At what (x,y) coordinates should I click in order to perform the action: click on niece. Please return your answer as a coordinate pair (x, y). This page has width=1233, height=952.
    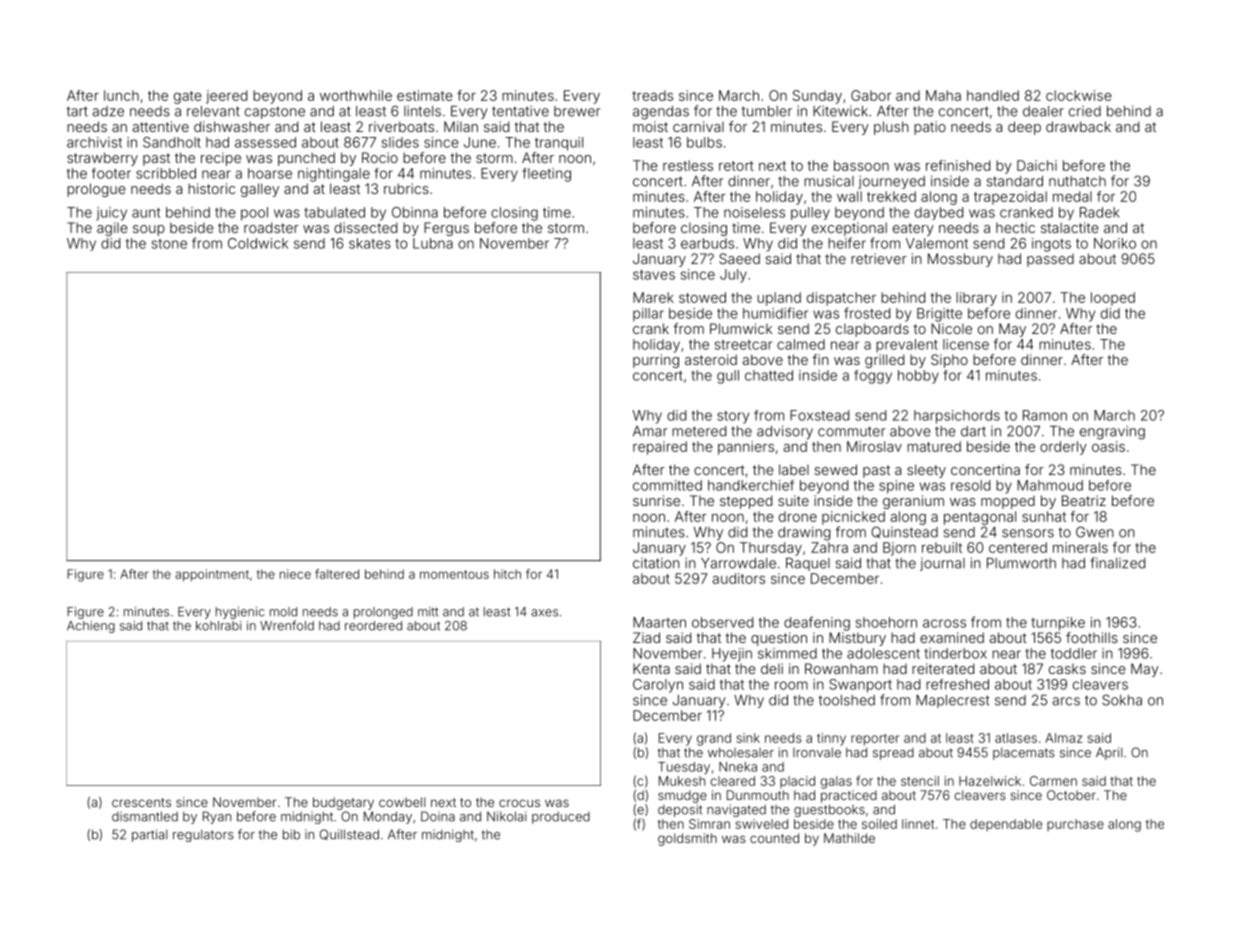
    Looking at the image, I should click on (295, 574).
